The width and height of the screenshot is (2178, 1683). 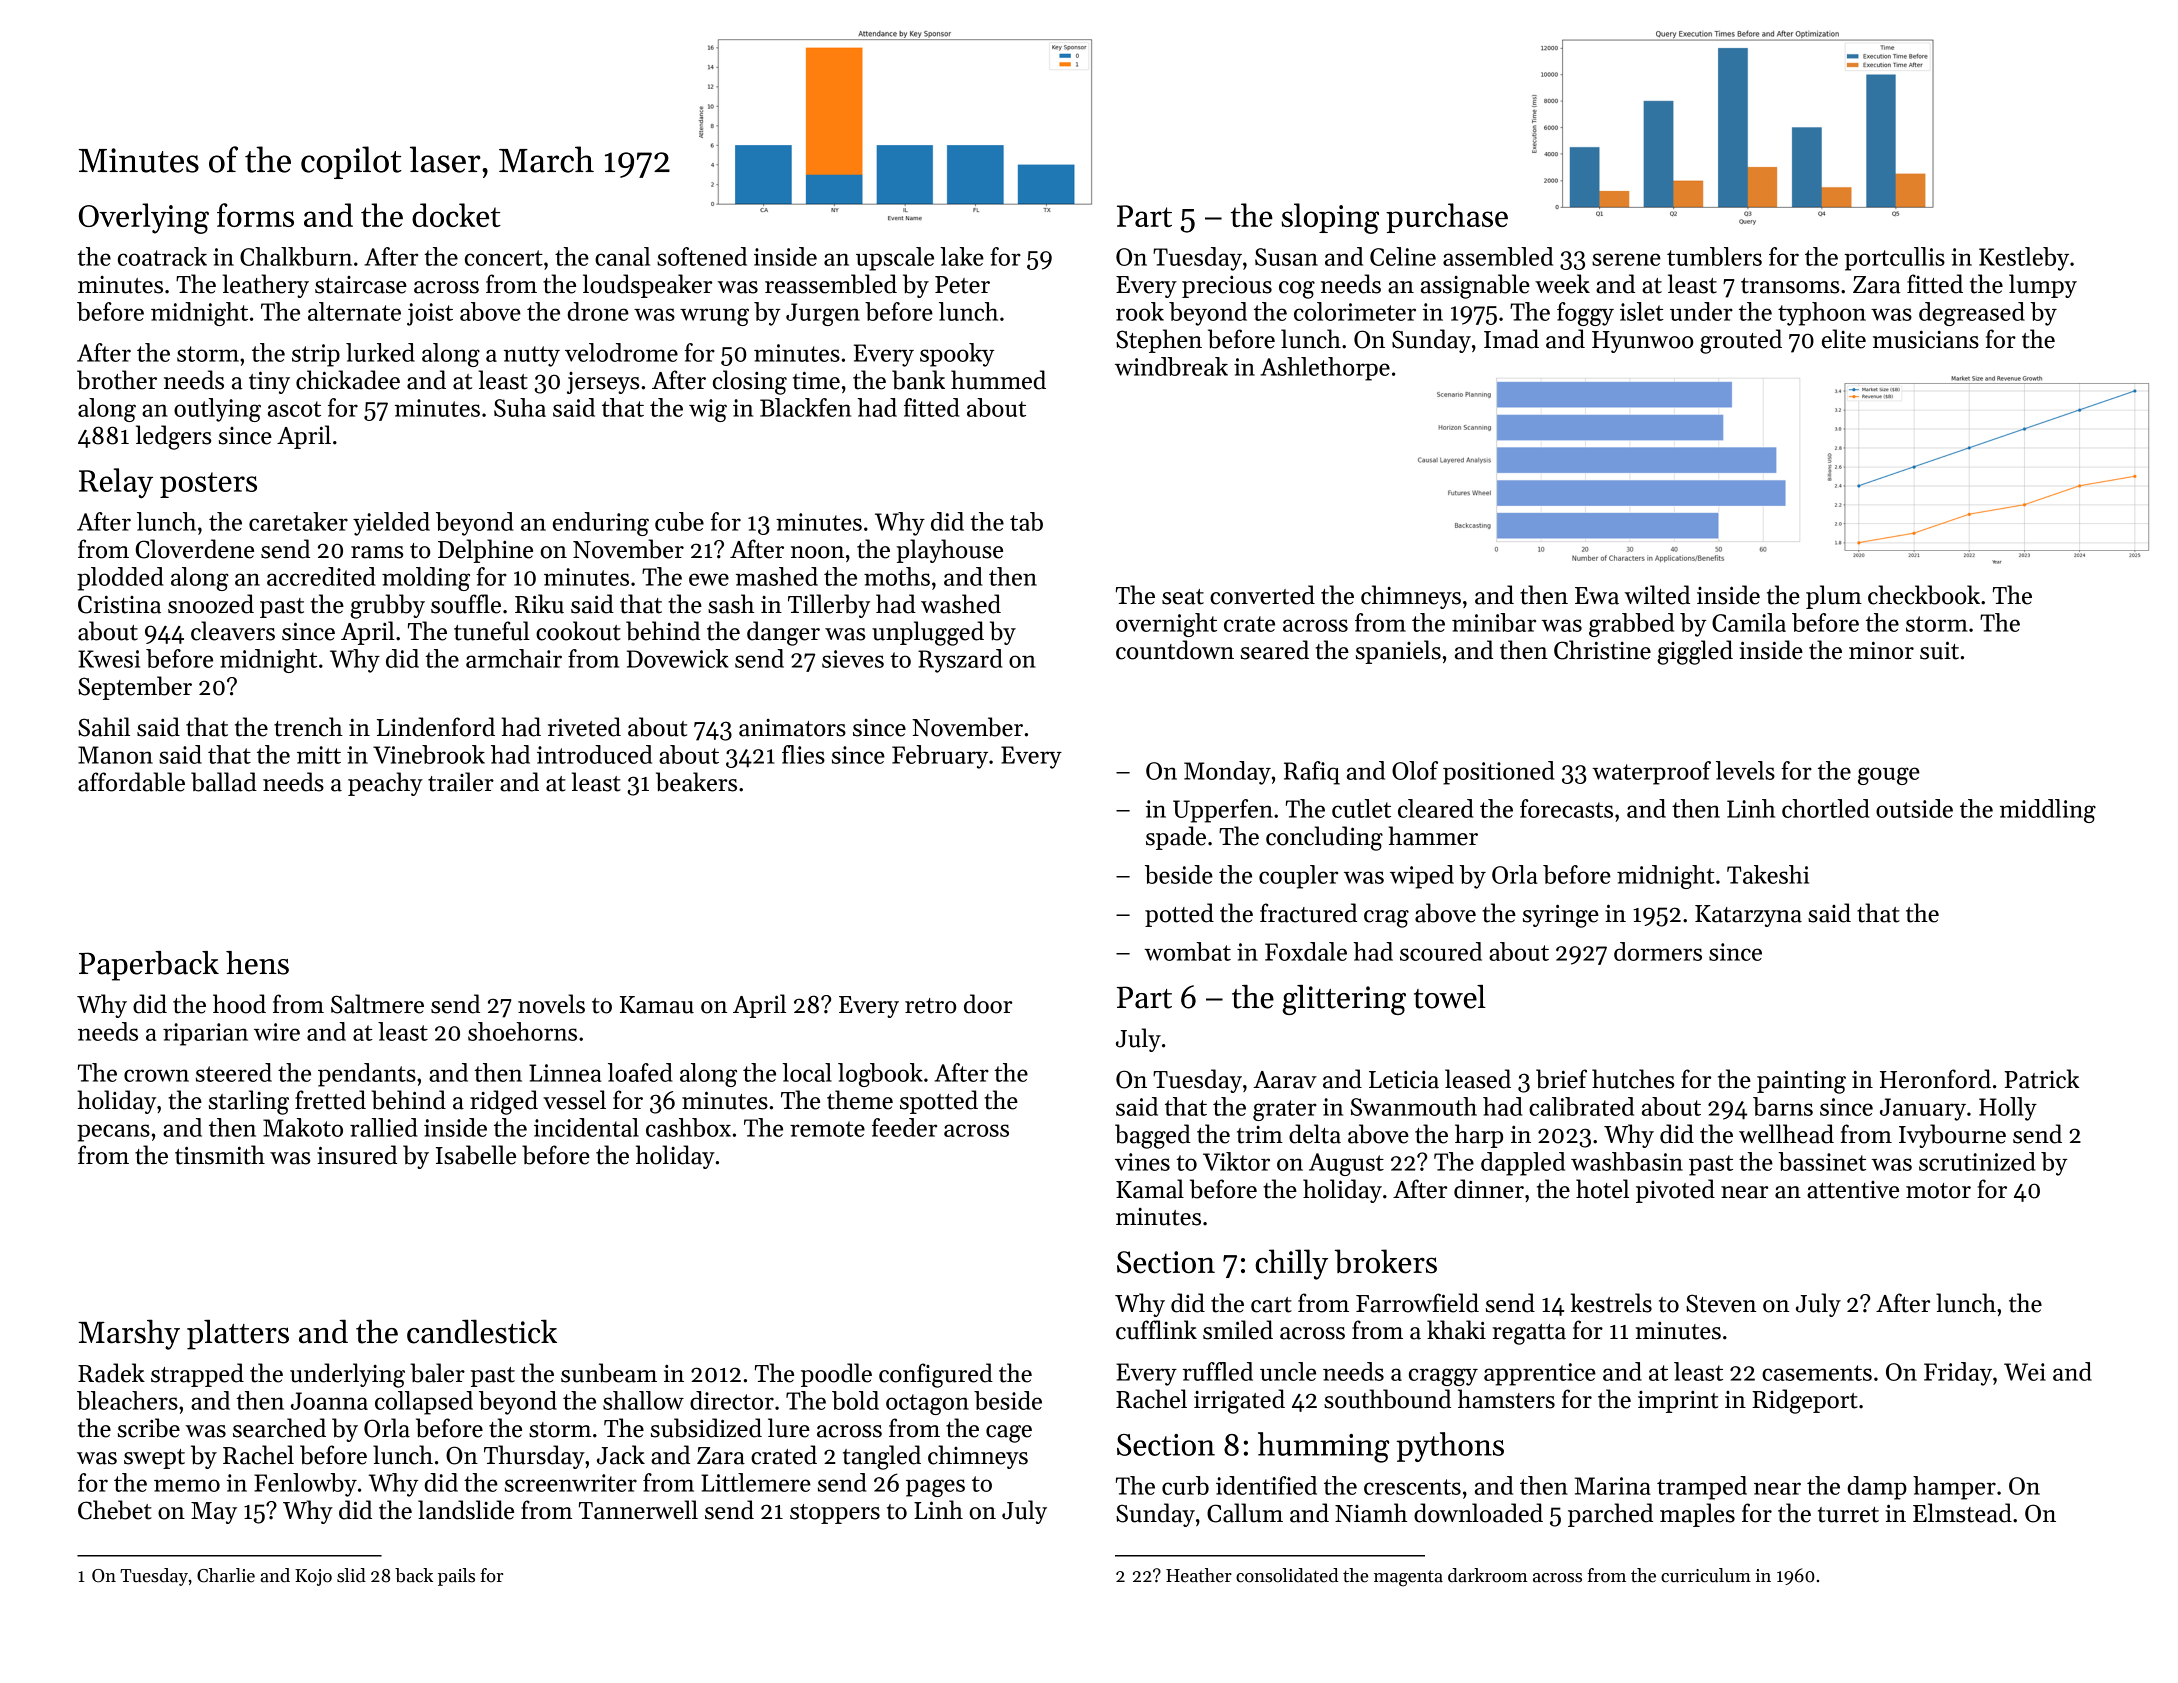 What do you see at coordinates (1801, 1082) in the screenshot?
I see `painting` at bounding box center [1801, 1082].
